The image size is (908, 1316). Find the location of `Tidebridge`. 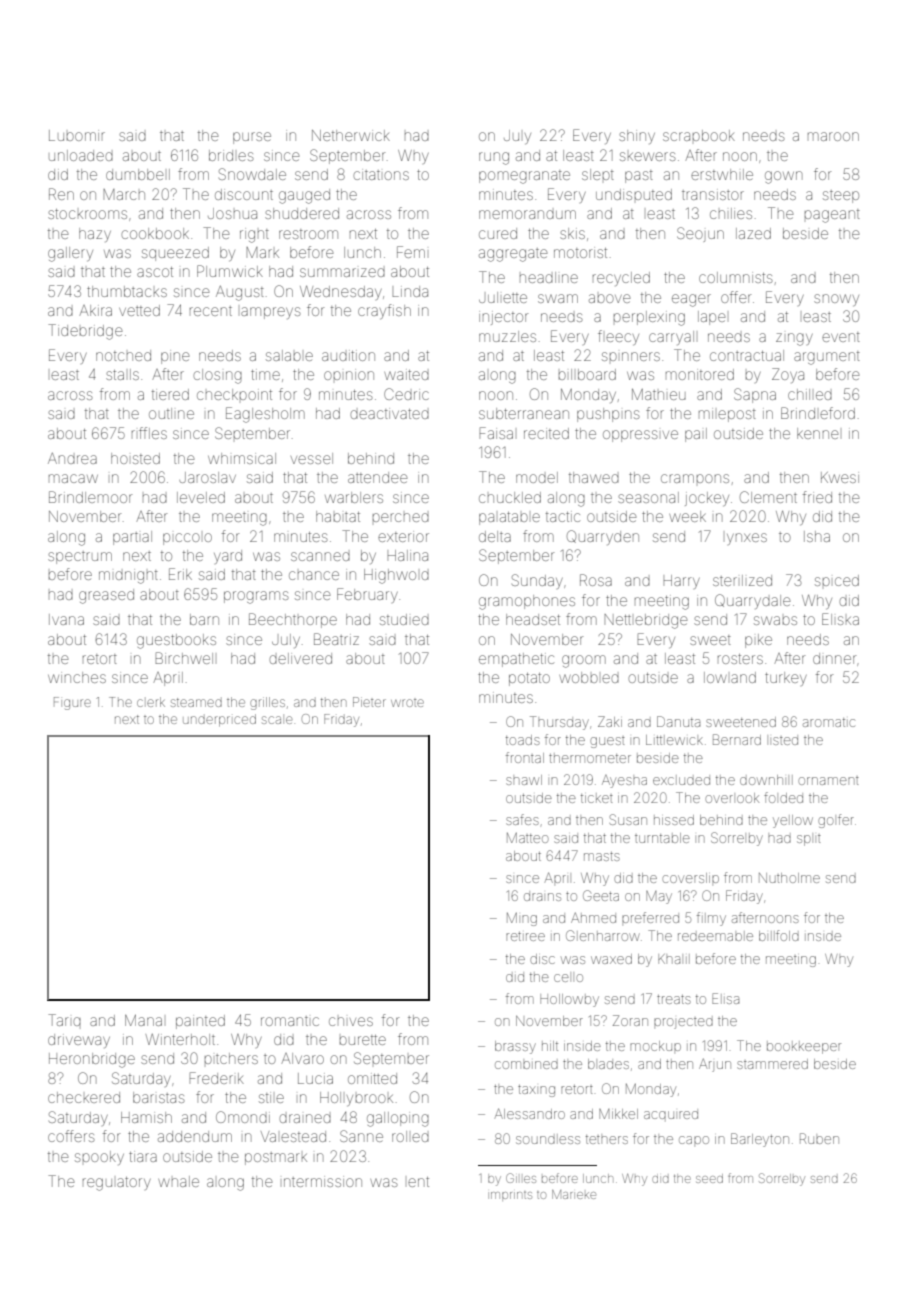

Tidebridge is located at coordinates (85, 332).
